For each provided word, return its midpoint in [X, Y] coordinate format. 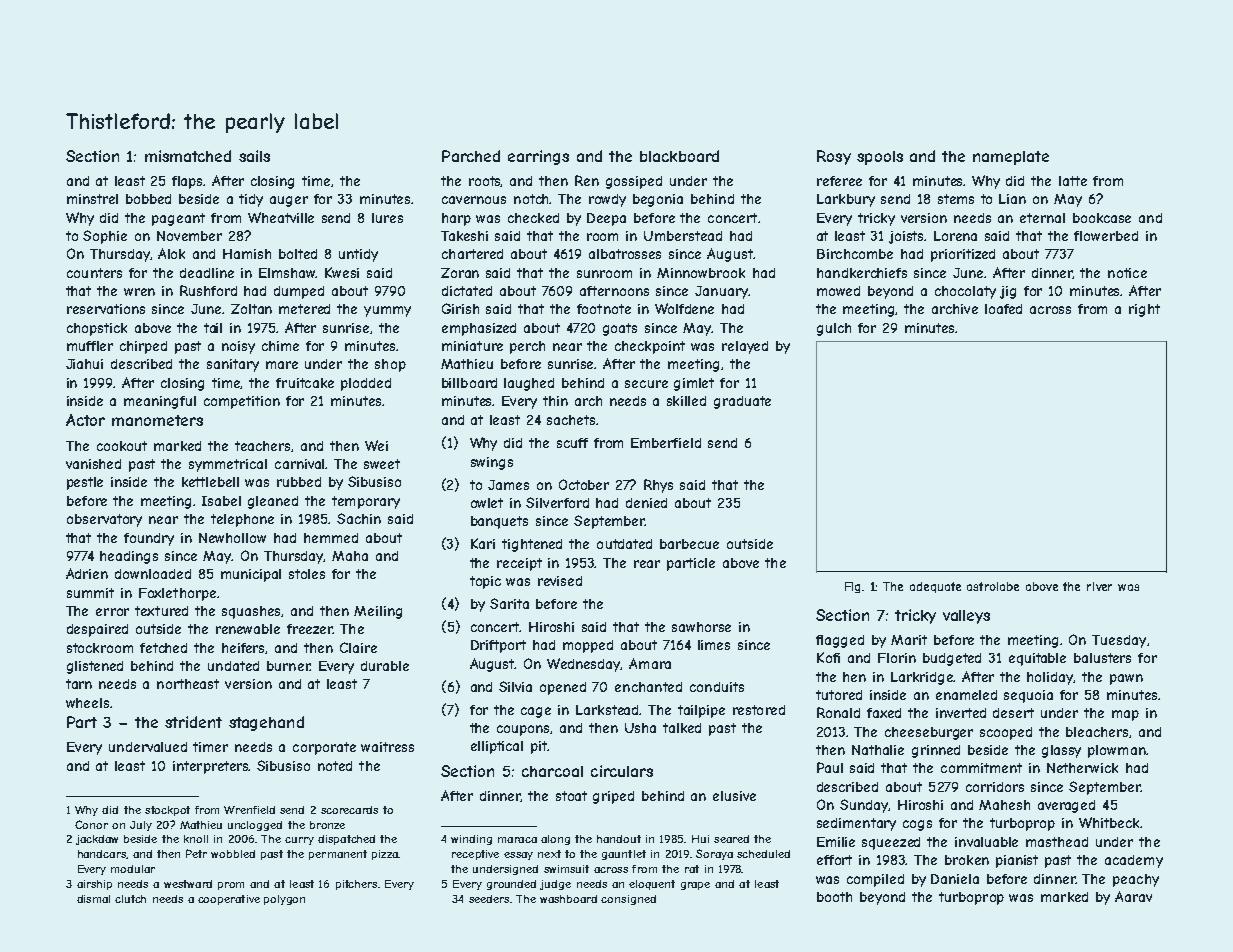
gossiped [634, 182]
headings [129, 557]
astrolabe [993, 586]
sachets [571, 420]
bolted [298, 254]
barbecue [689, 544]
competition [242, 402]
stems [956, 199]
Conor [91, 824]
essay [518, 856]
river [1099, 586]
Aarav [1133, 896]
